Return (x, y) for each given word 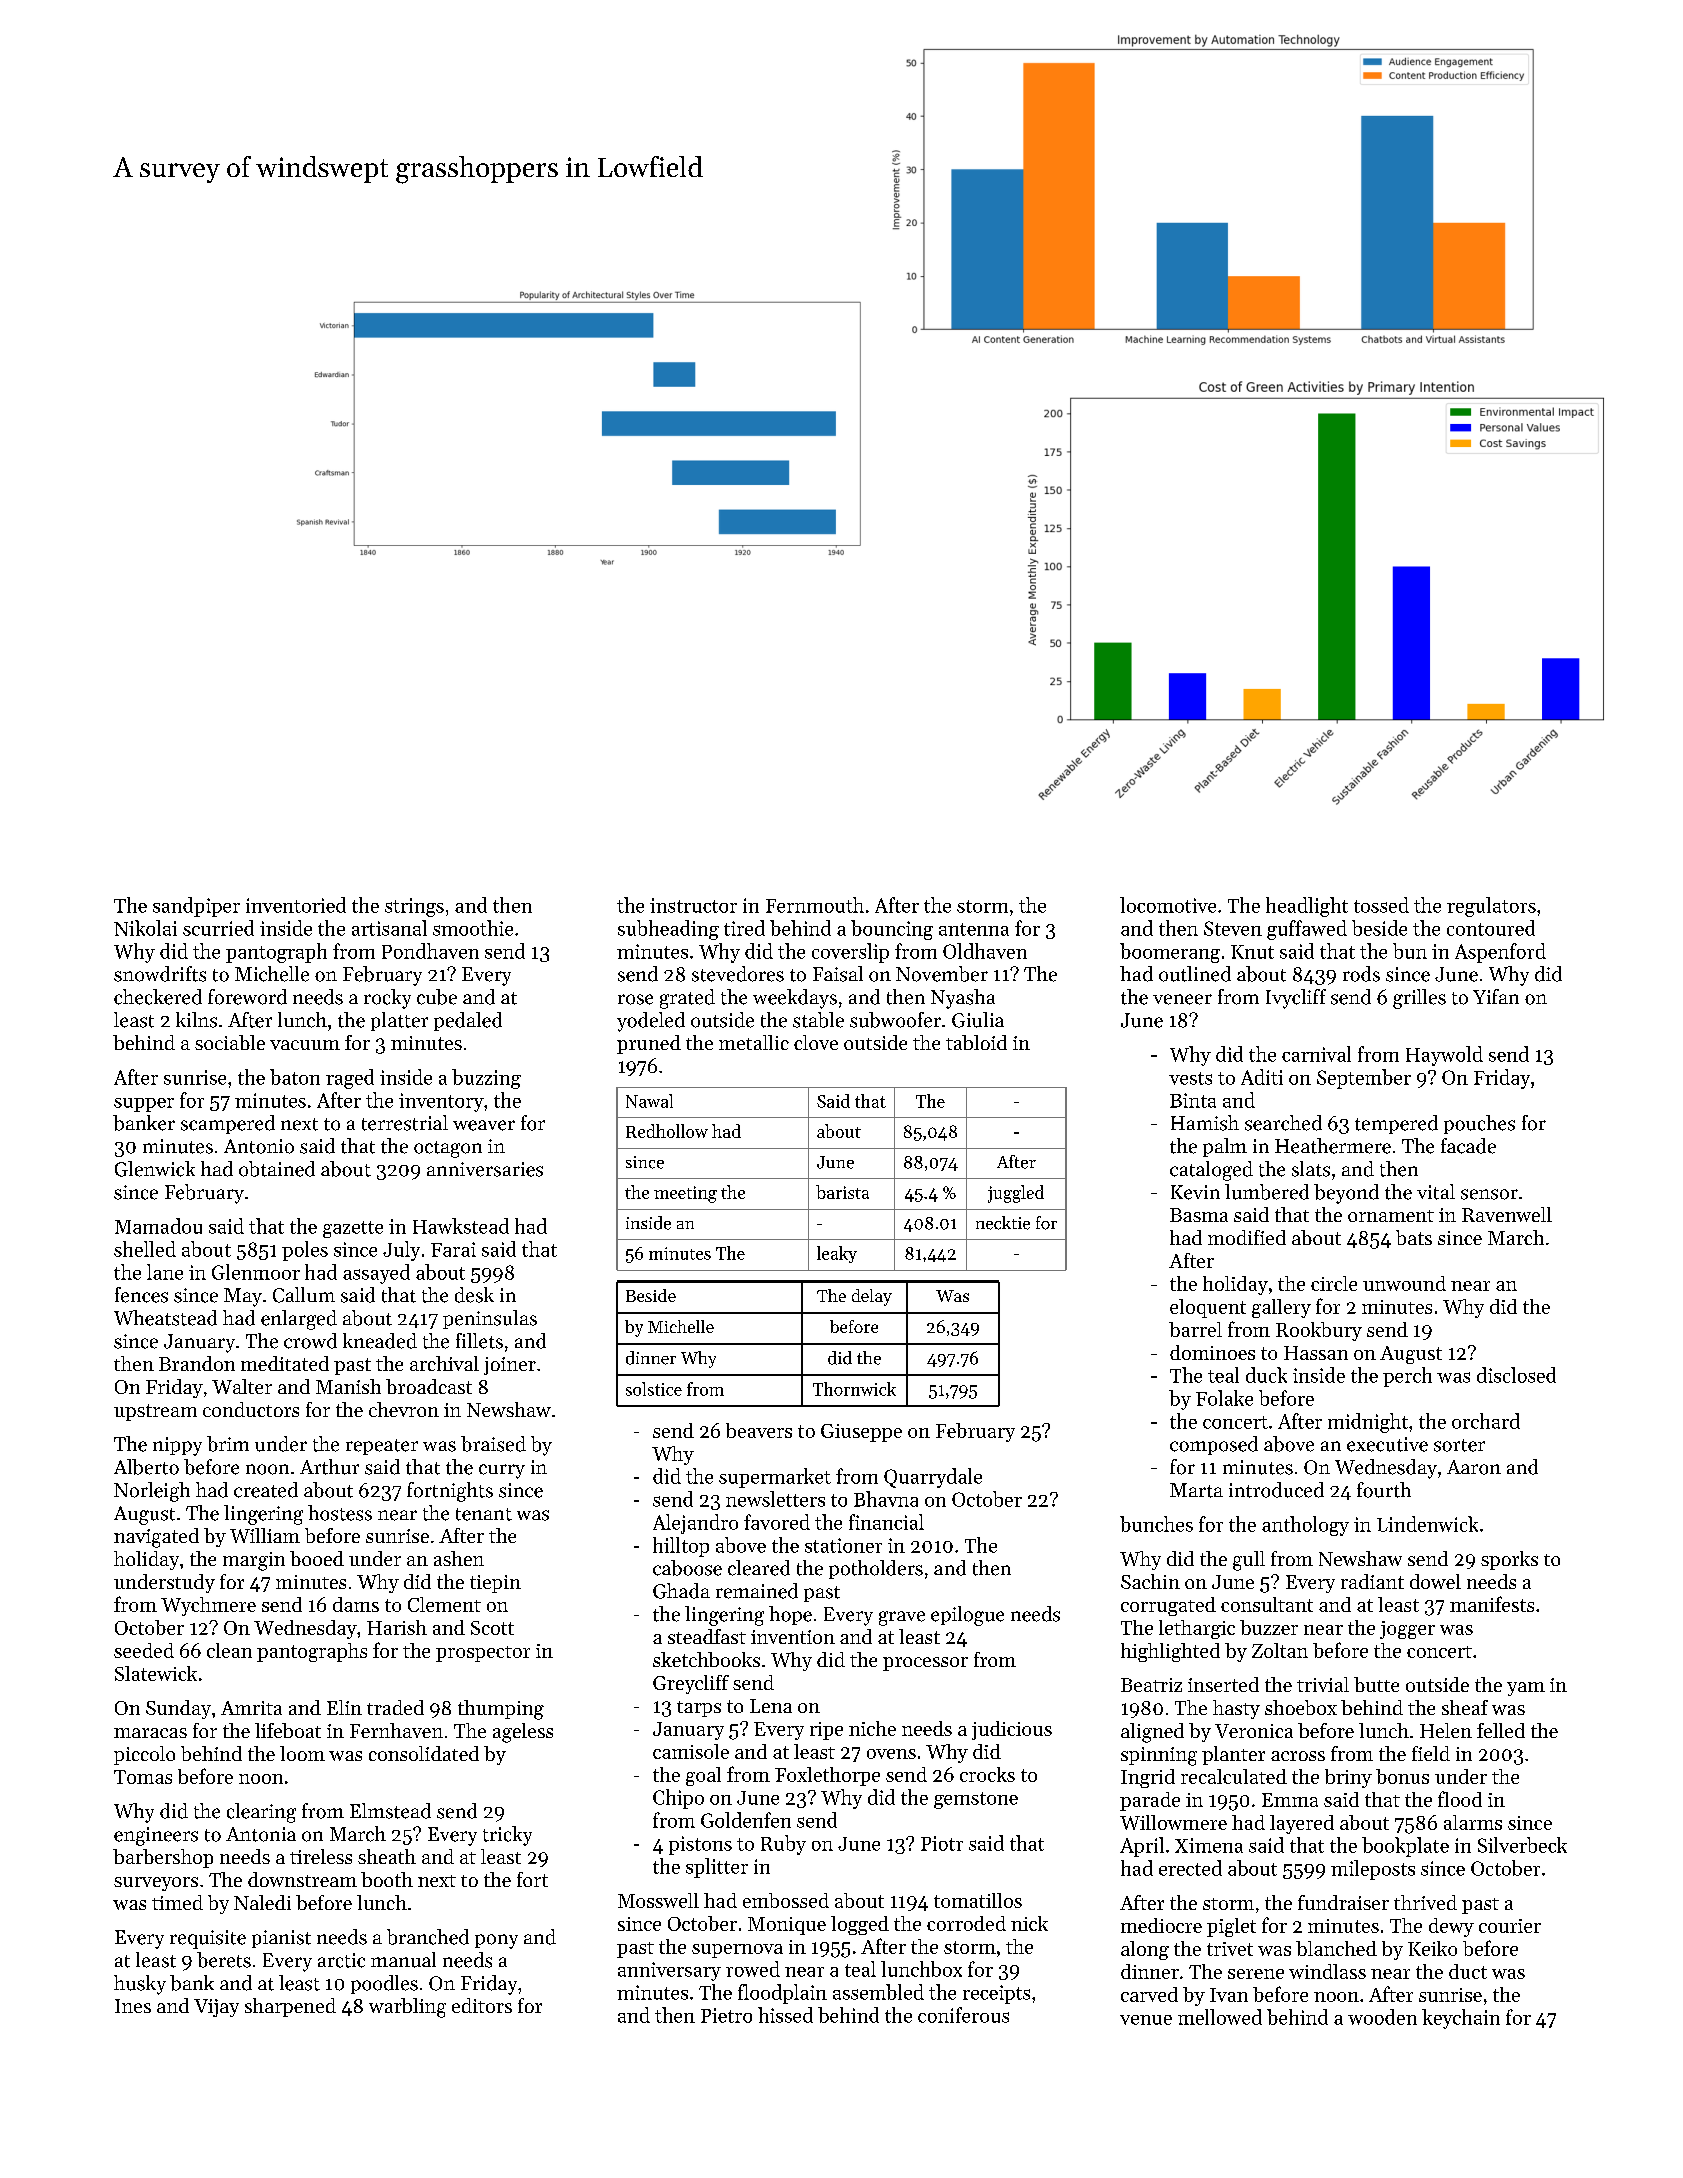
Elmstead (390, 1811)
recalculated (1234, 1776)
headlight (1307, 907)
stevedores (738, 974)
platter (399, 1021)
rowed (753, 1969)
